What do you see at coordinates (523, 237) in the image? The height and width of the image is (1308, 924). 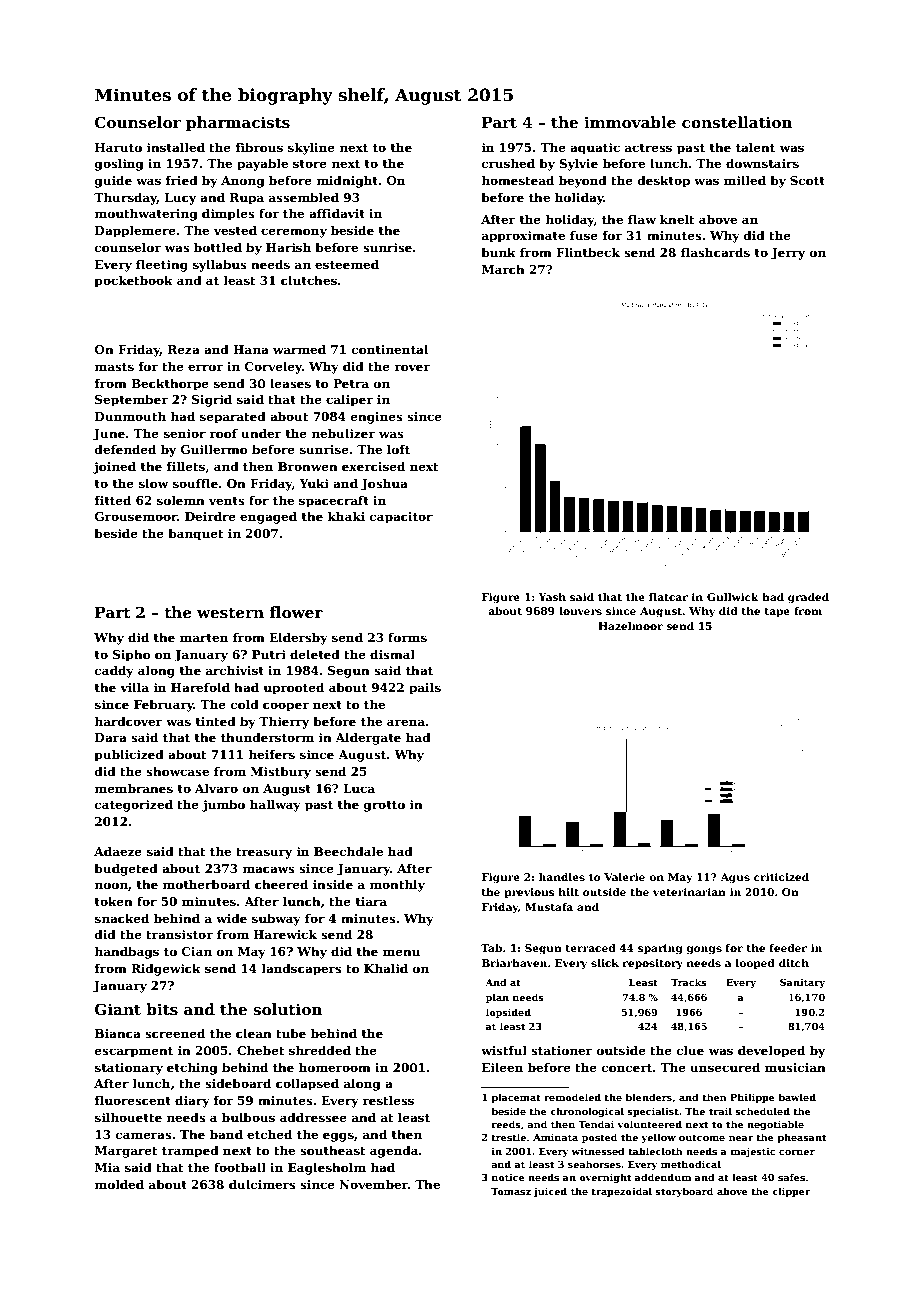 I see `approximate` at bounding box center [523, 237].
